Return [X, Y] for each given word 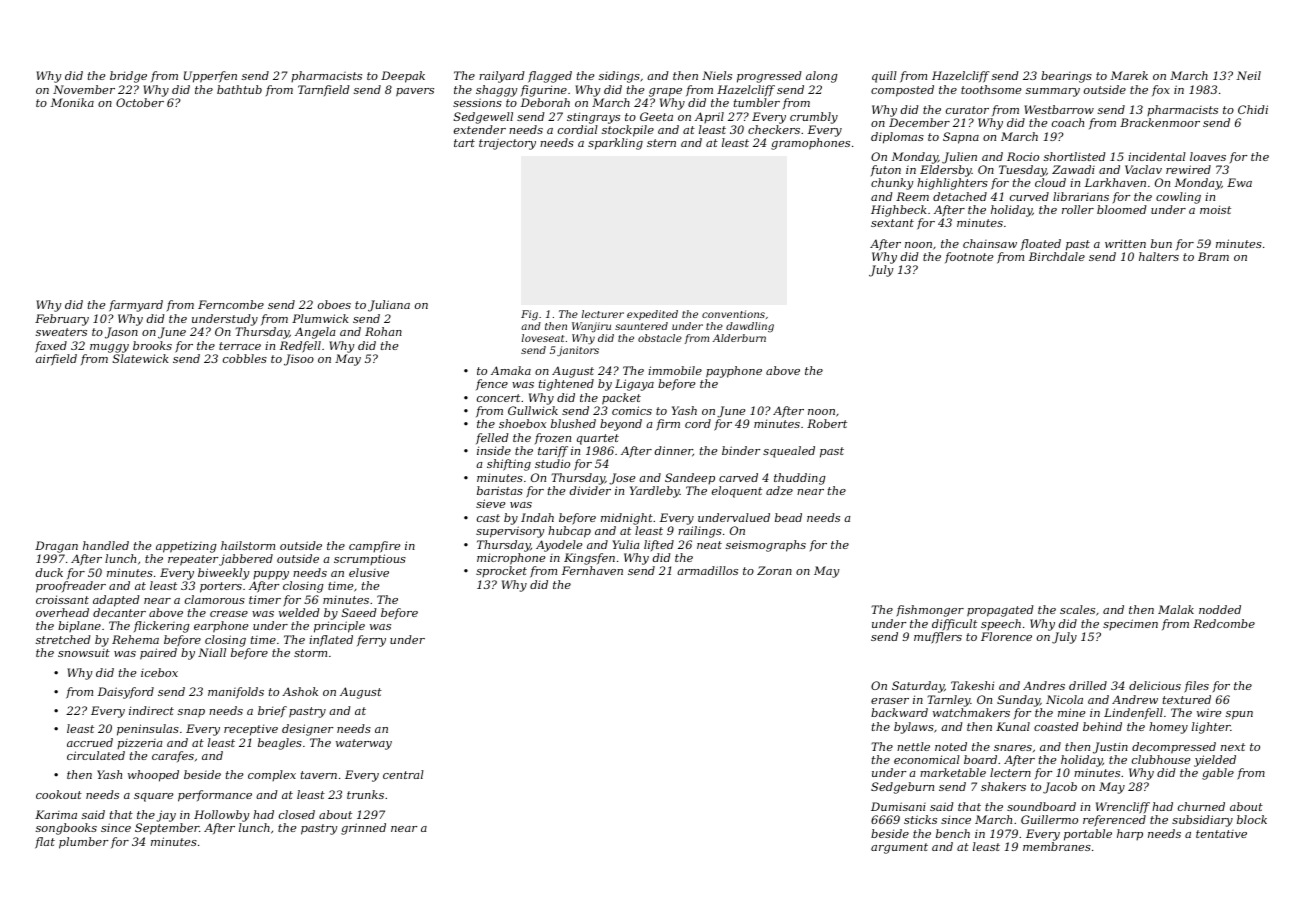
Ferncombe [231, 304]
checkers [774, 129]
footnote [969, 257]
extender [480, 129]
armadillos [707, 570]
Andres [1044, 685]
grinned [363, 829]
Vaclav [1143, 169]
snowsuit [84, 653]
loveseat [543, 338]
